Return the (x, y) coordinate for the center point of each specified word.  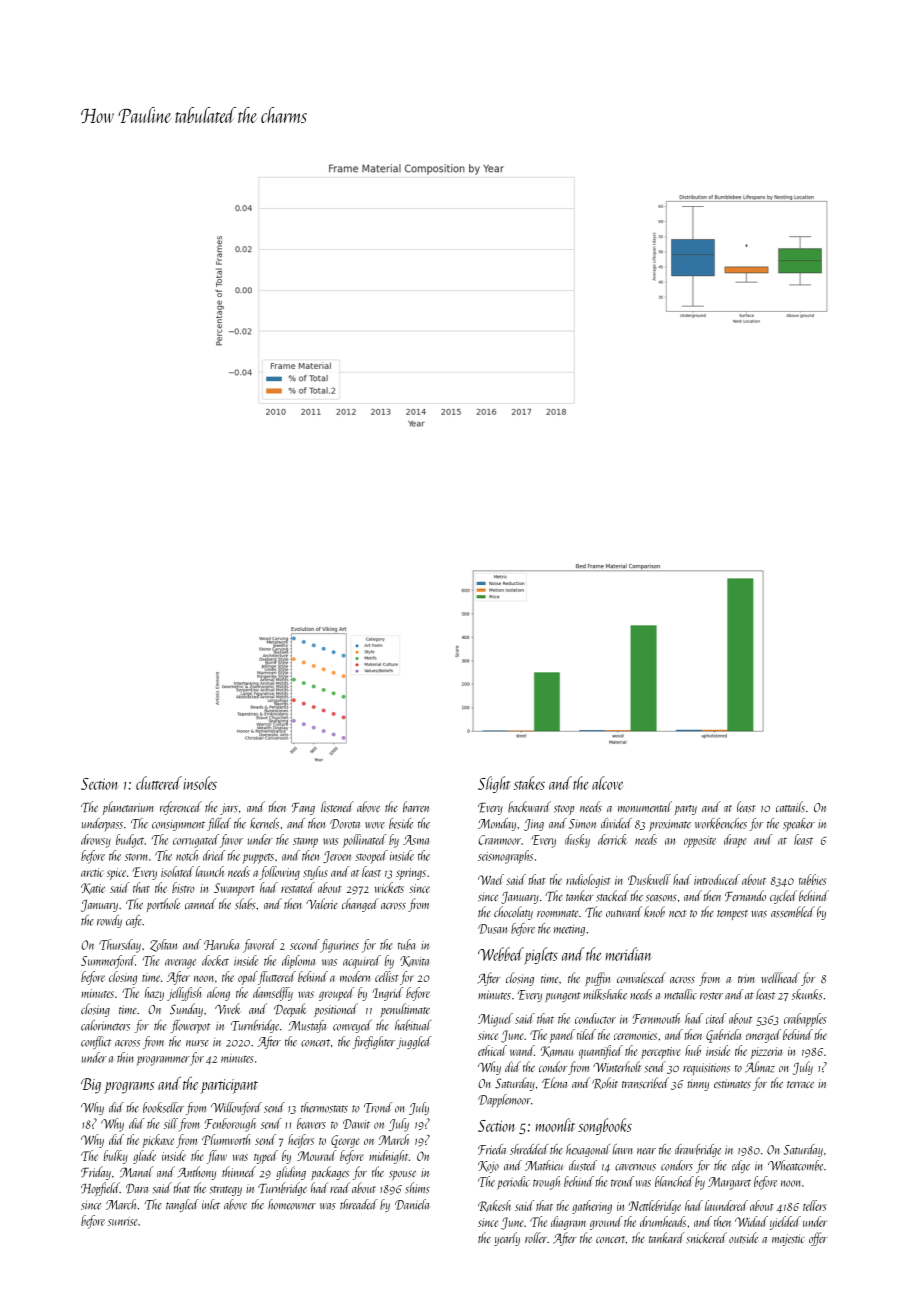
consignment (178, 825)
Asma (416, 840)
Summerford (108, 962)
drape (735, 841)
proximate (670, 825)
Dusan (492, 929)
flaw (217, 1157)
